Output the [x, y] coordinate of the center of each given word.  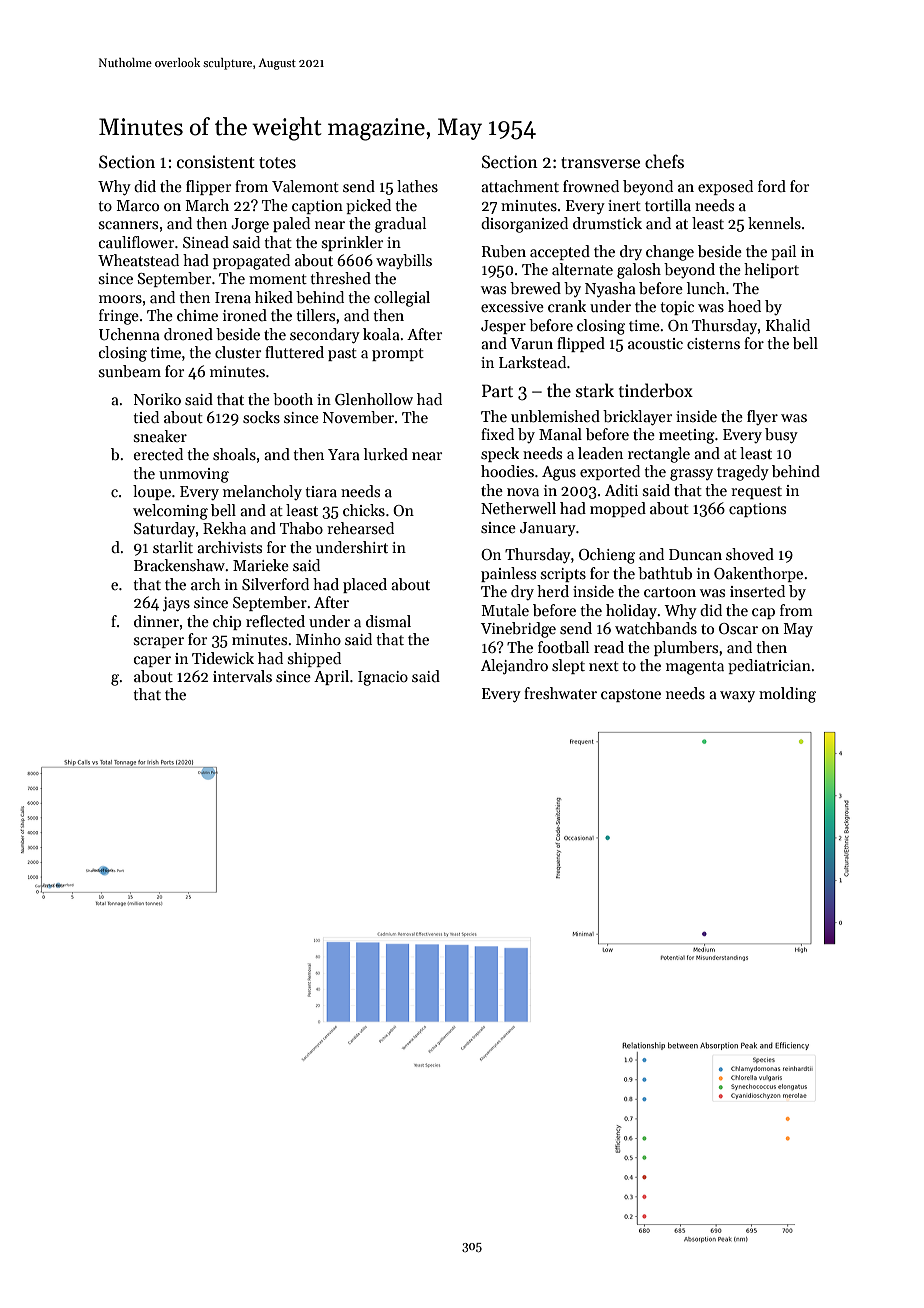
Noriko [157, 399]
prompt [398, 354]
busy [781, 435]
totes [277, 163]
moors [120, 299]
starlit [173, 547]
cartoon [670, 592]
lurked [386, 454]
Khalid [788, 325]
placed [365, 585]
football [563, 647]
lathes [417, 186]
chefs [664, 161]
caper [152, 661]
